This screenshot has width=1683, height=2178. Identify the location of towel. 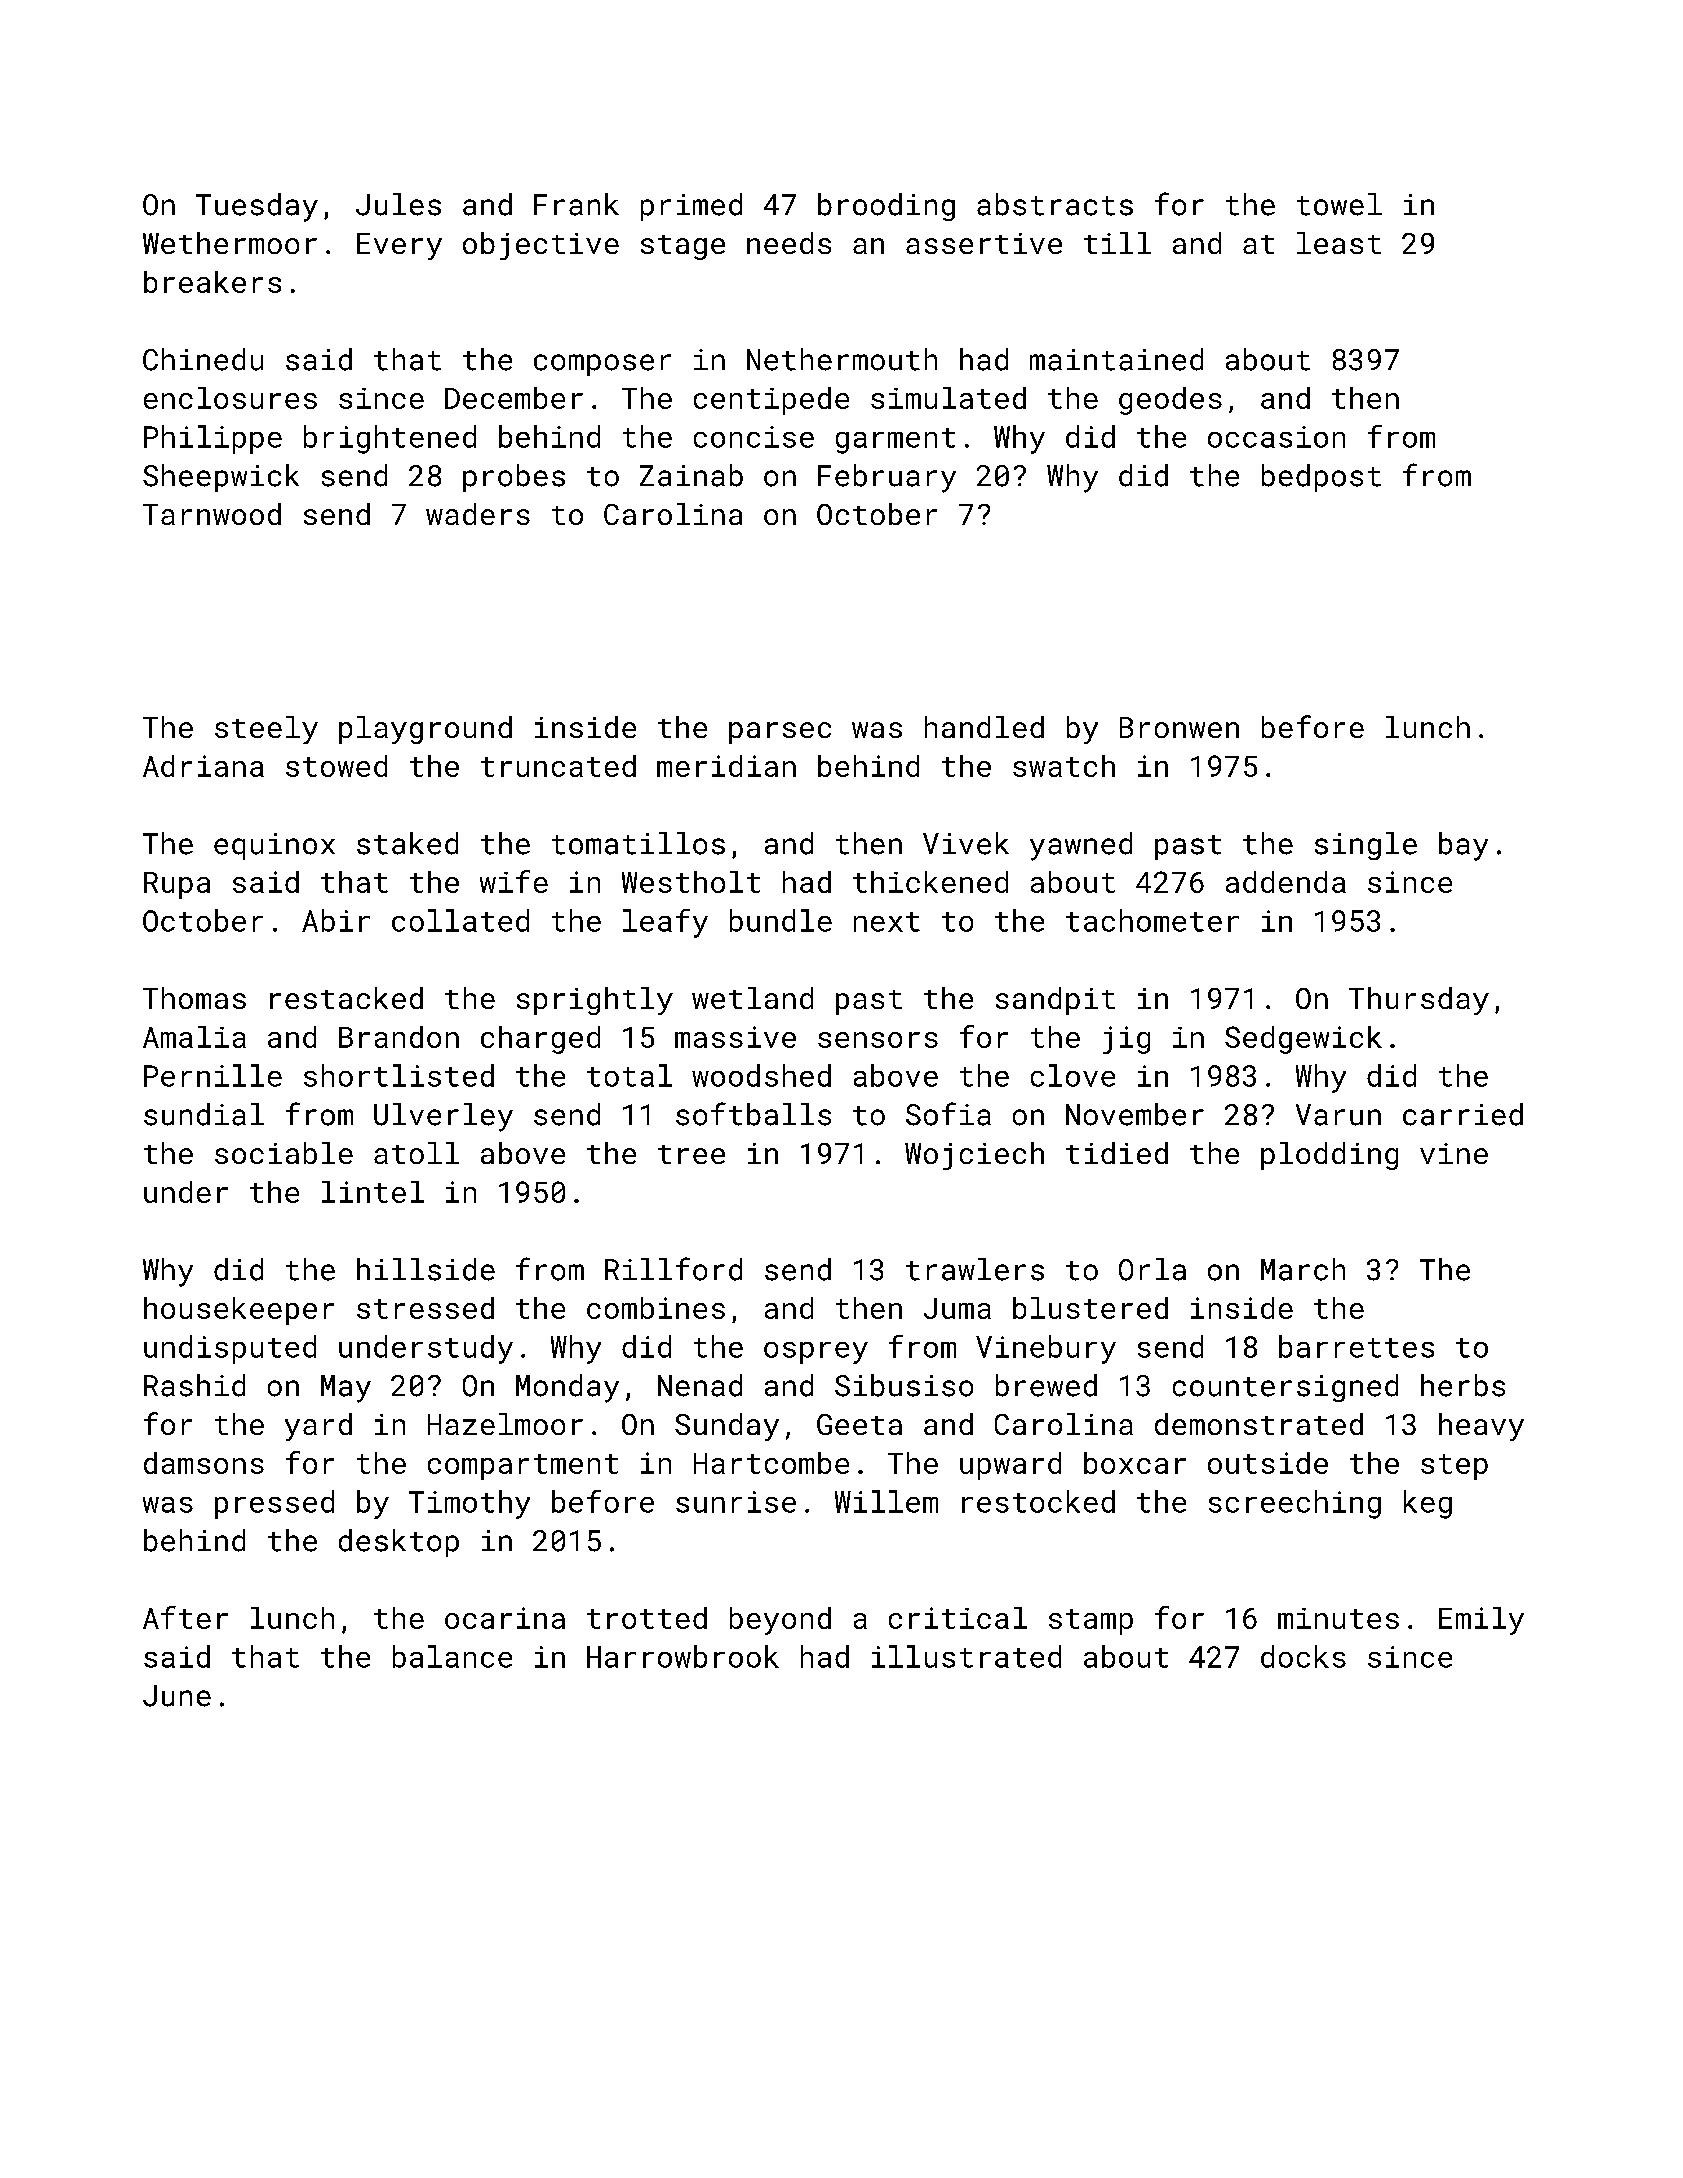
(1339, 204).
